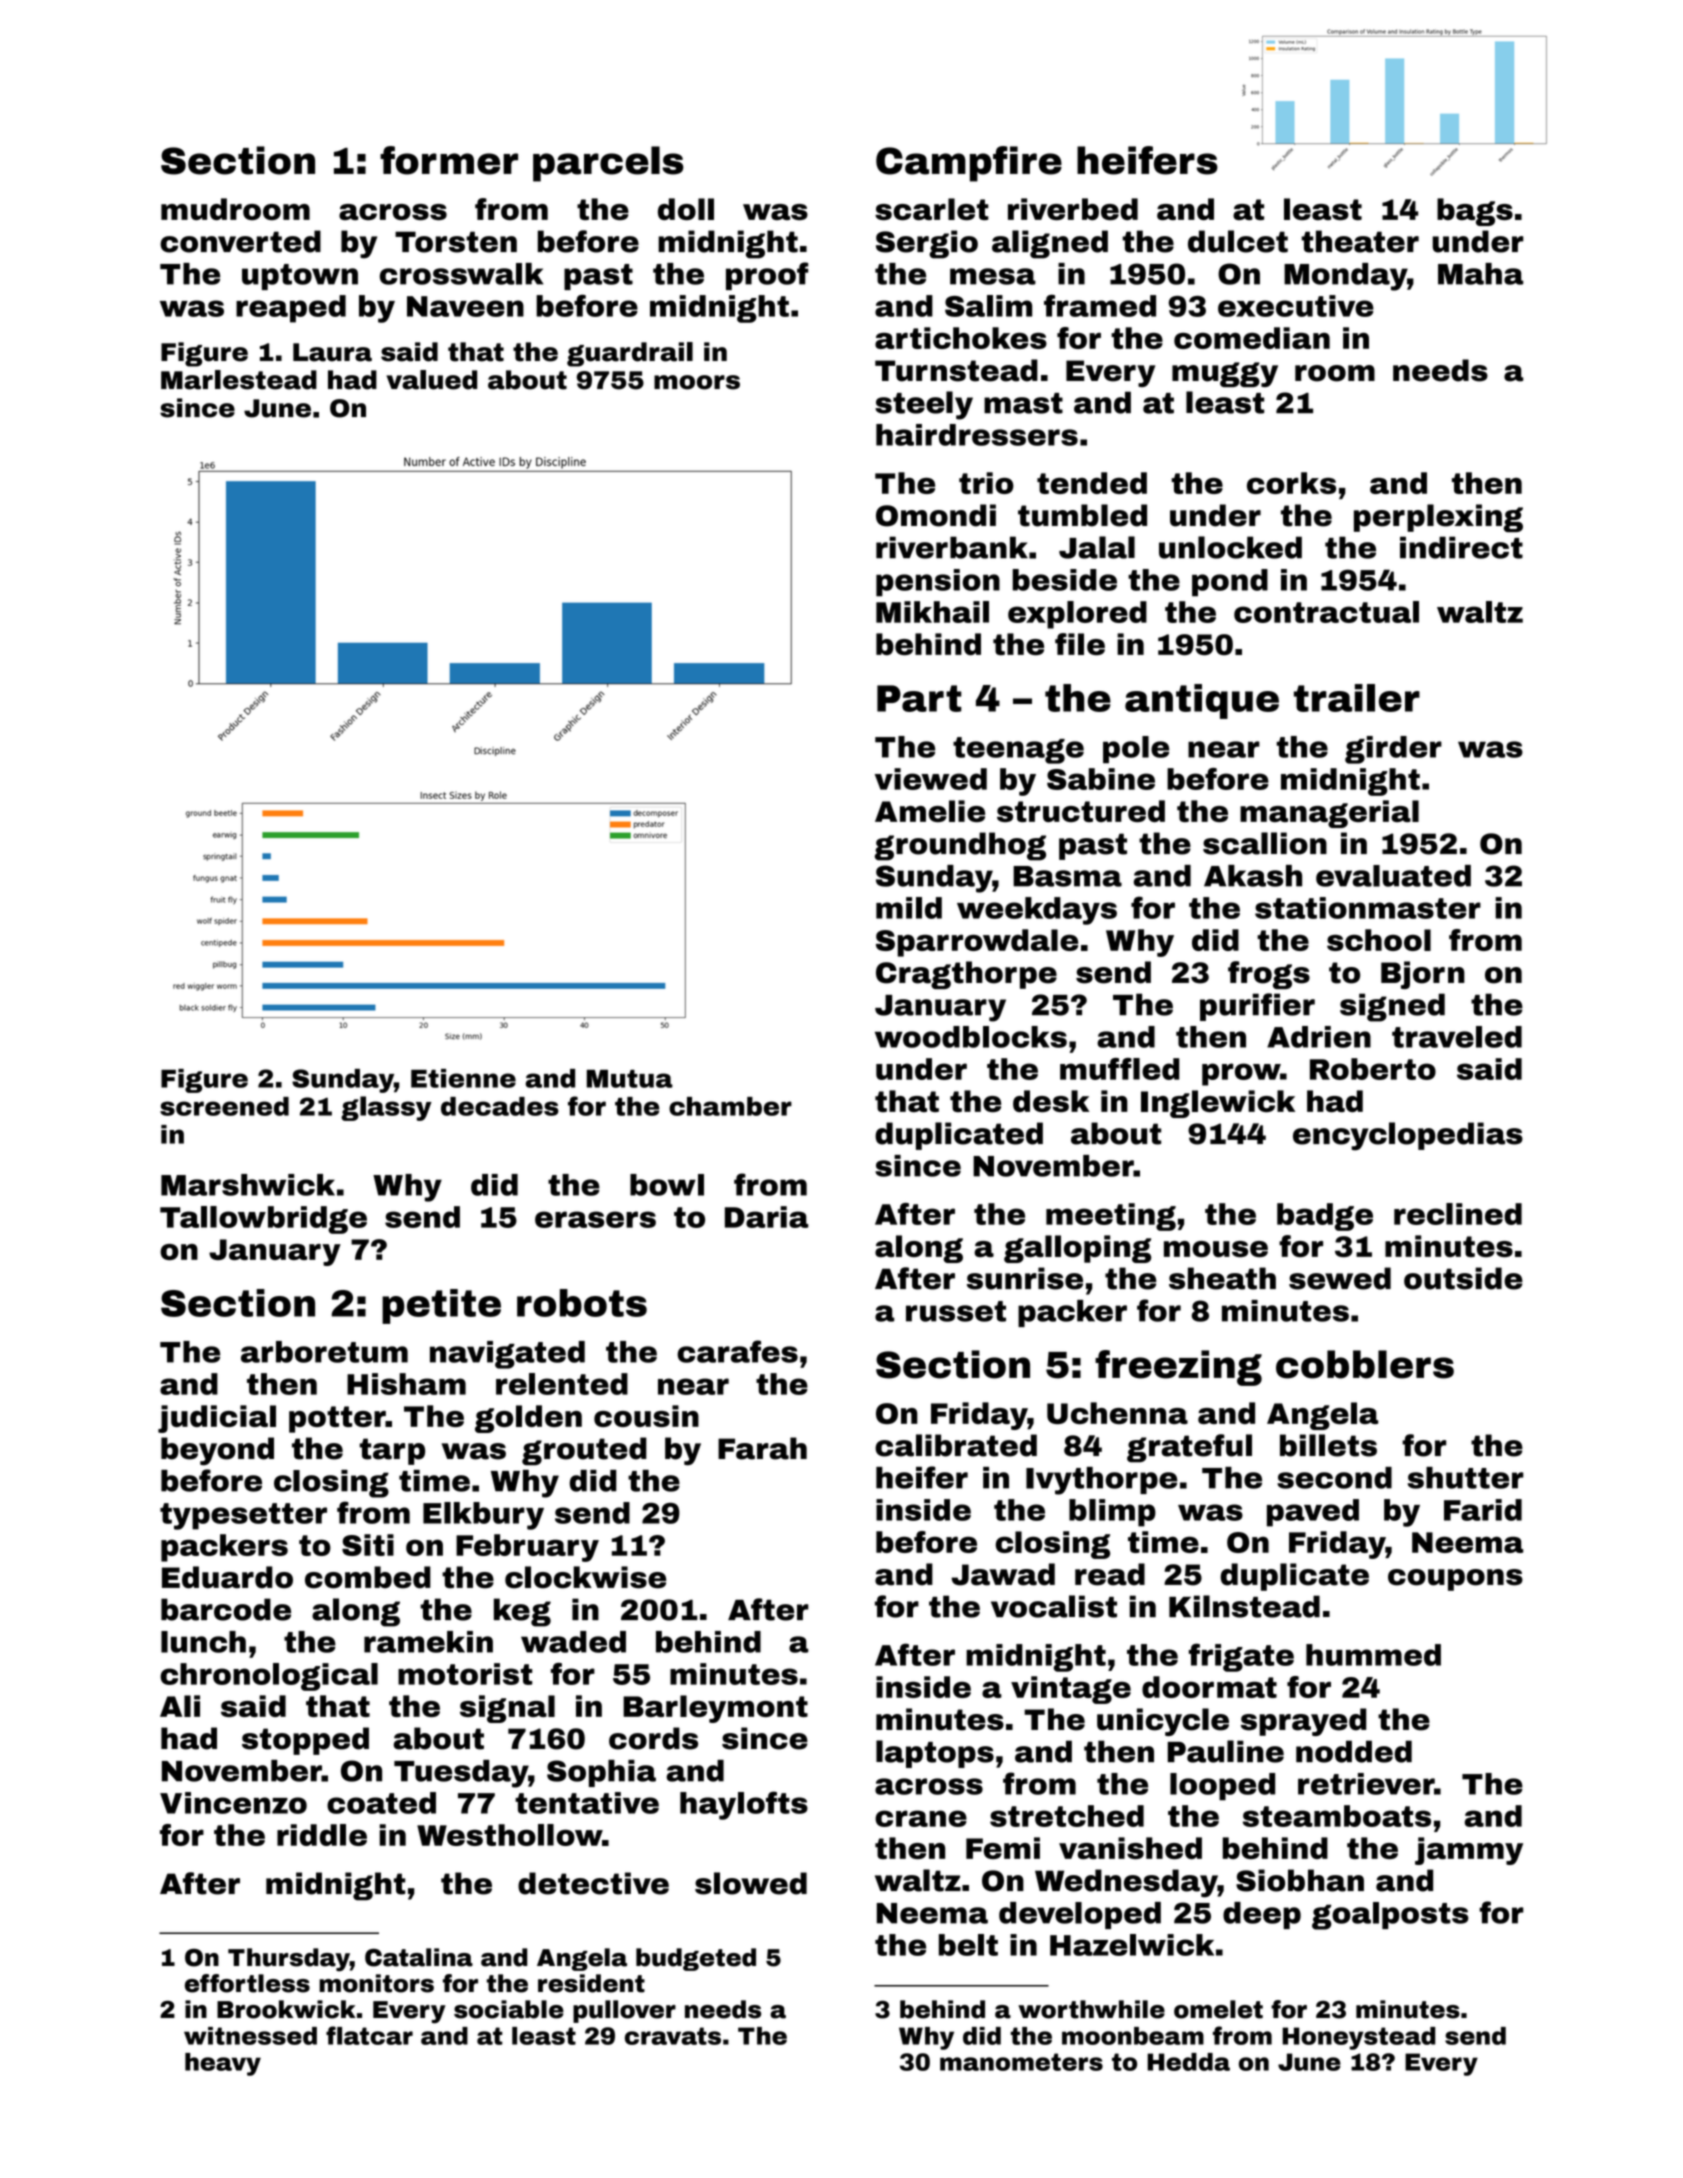  Describe the element at coordinates (1475, 212) in the screenshot. I see `bags` at that location.
